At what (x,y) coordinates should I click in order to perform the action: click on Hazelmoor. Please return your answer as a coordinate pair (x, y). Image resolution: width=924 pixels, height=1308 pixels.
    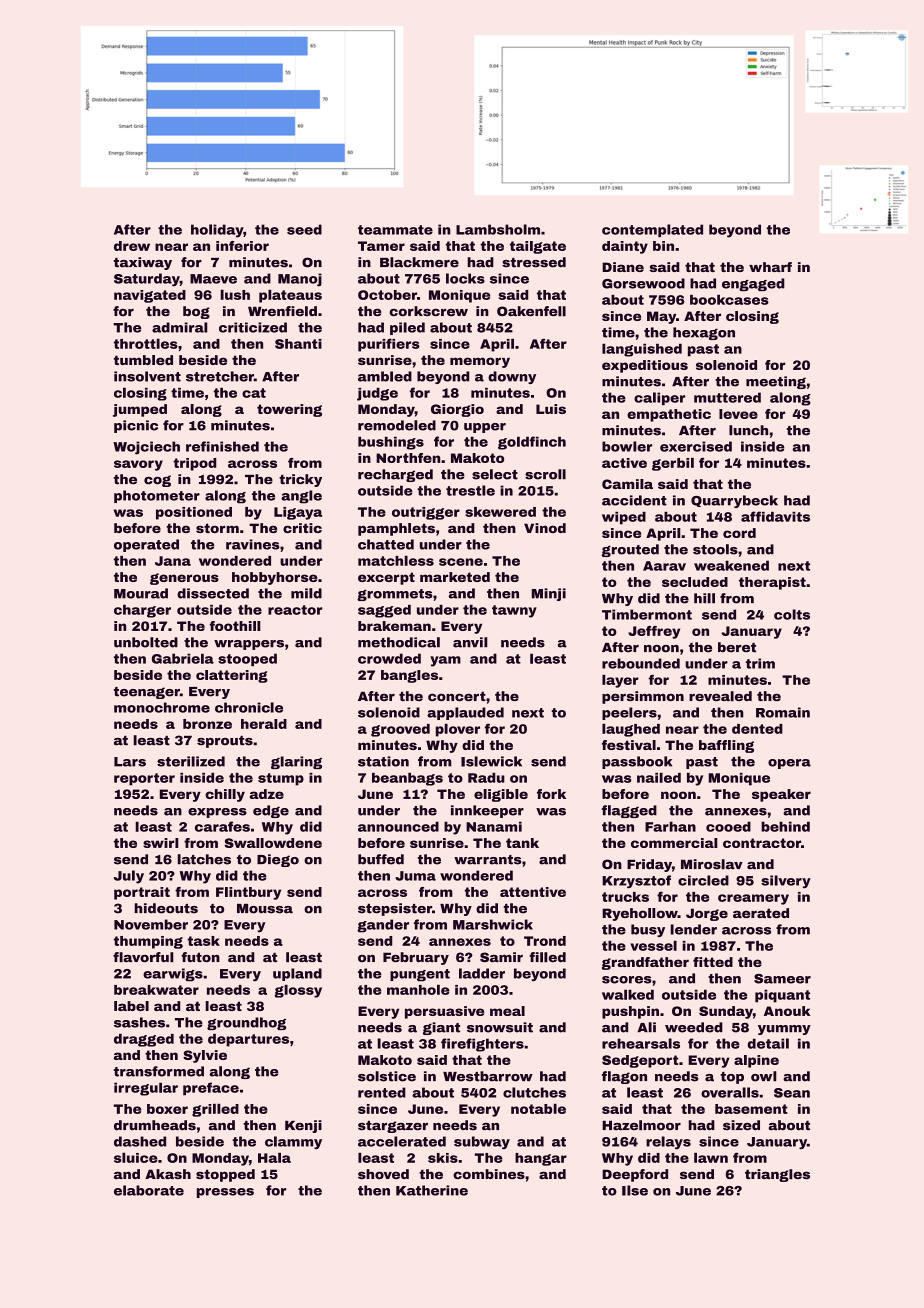
    Looking at the image, I should click on (641, 1125).
